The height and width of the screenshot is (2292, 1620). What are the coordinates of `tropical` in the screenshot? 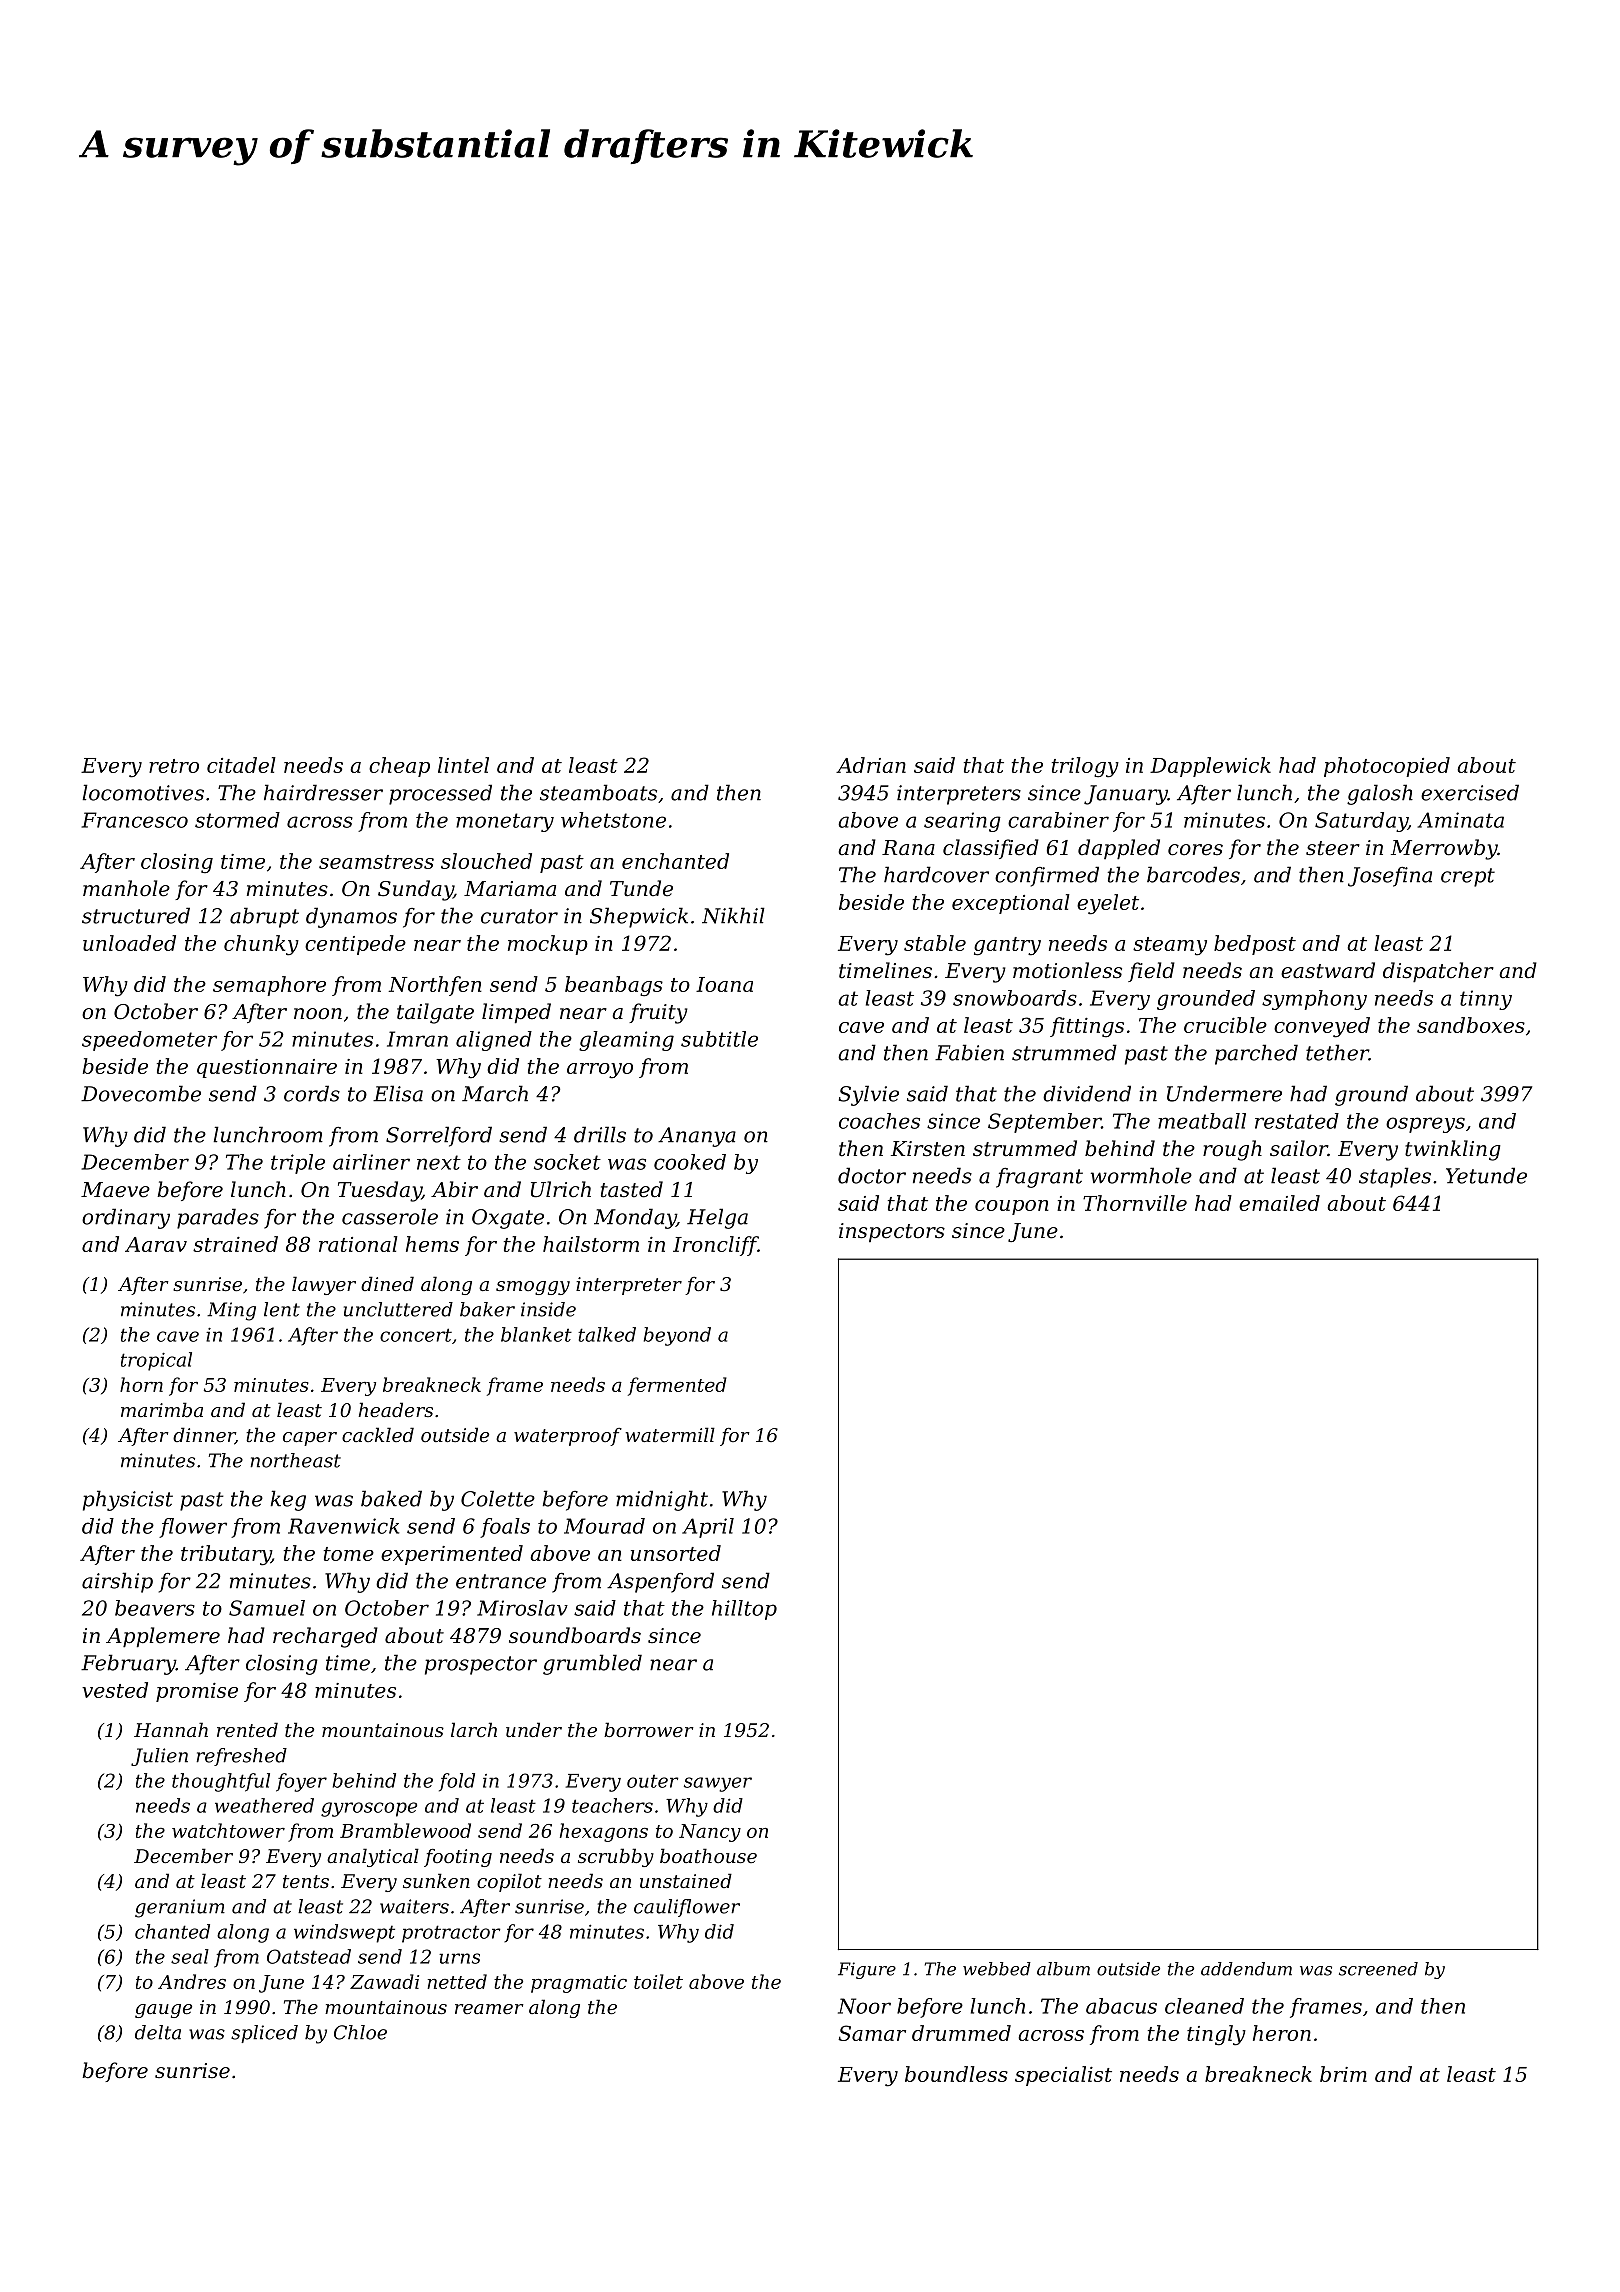 It's located at (156, 1361).
